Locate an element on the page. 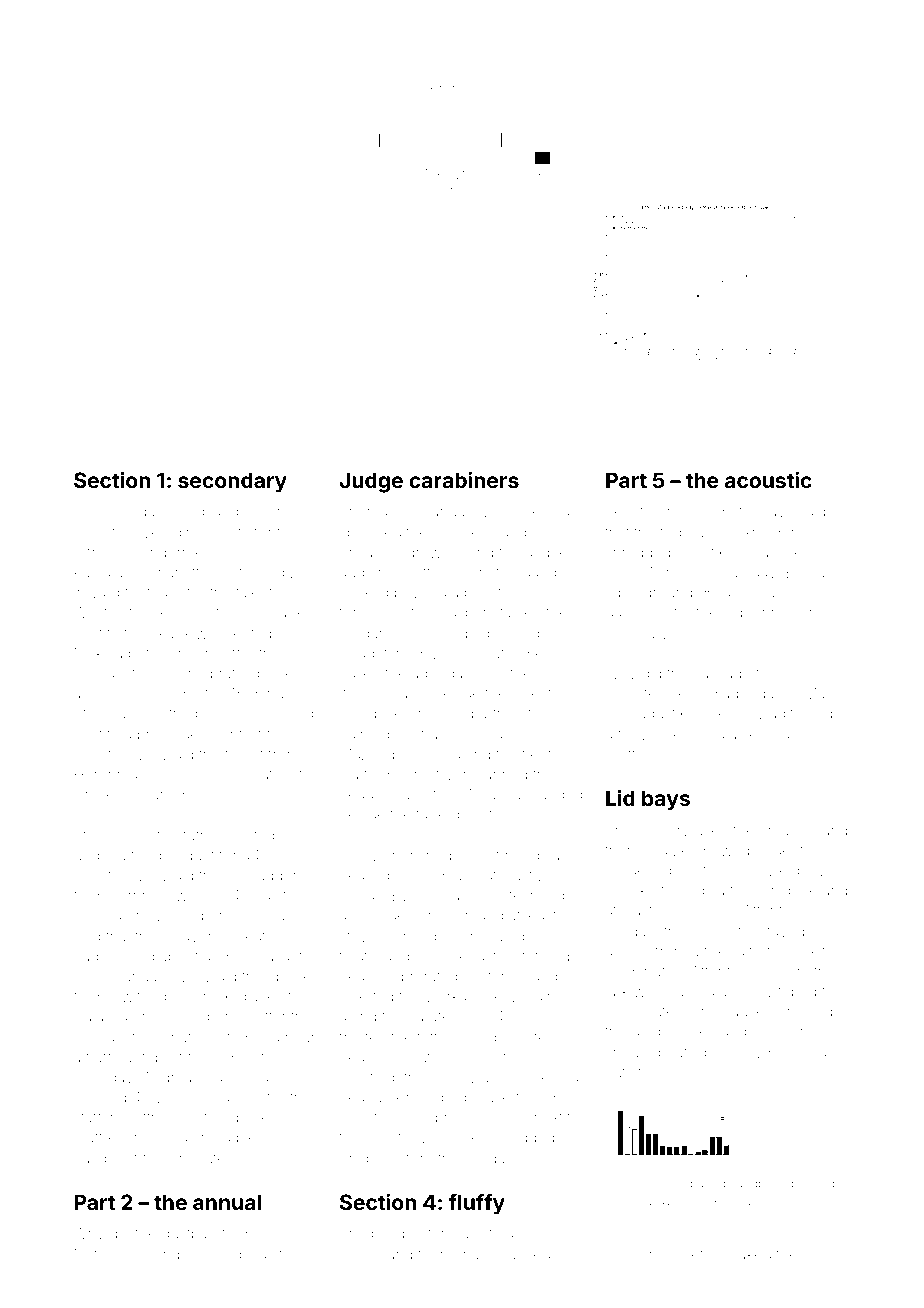  Ifeoma is located at coordinates (364, 693).
